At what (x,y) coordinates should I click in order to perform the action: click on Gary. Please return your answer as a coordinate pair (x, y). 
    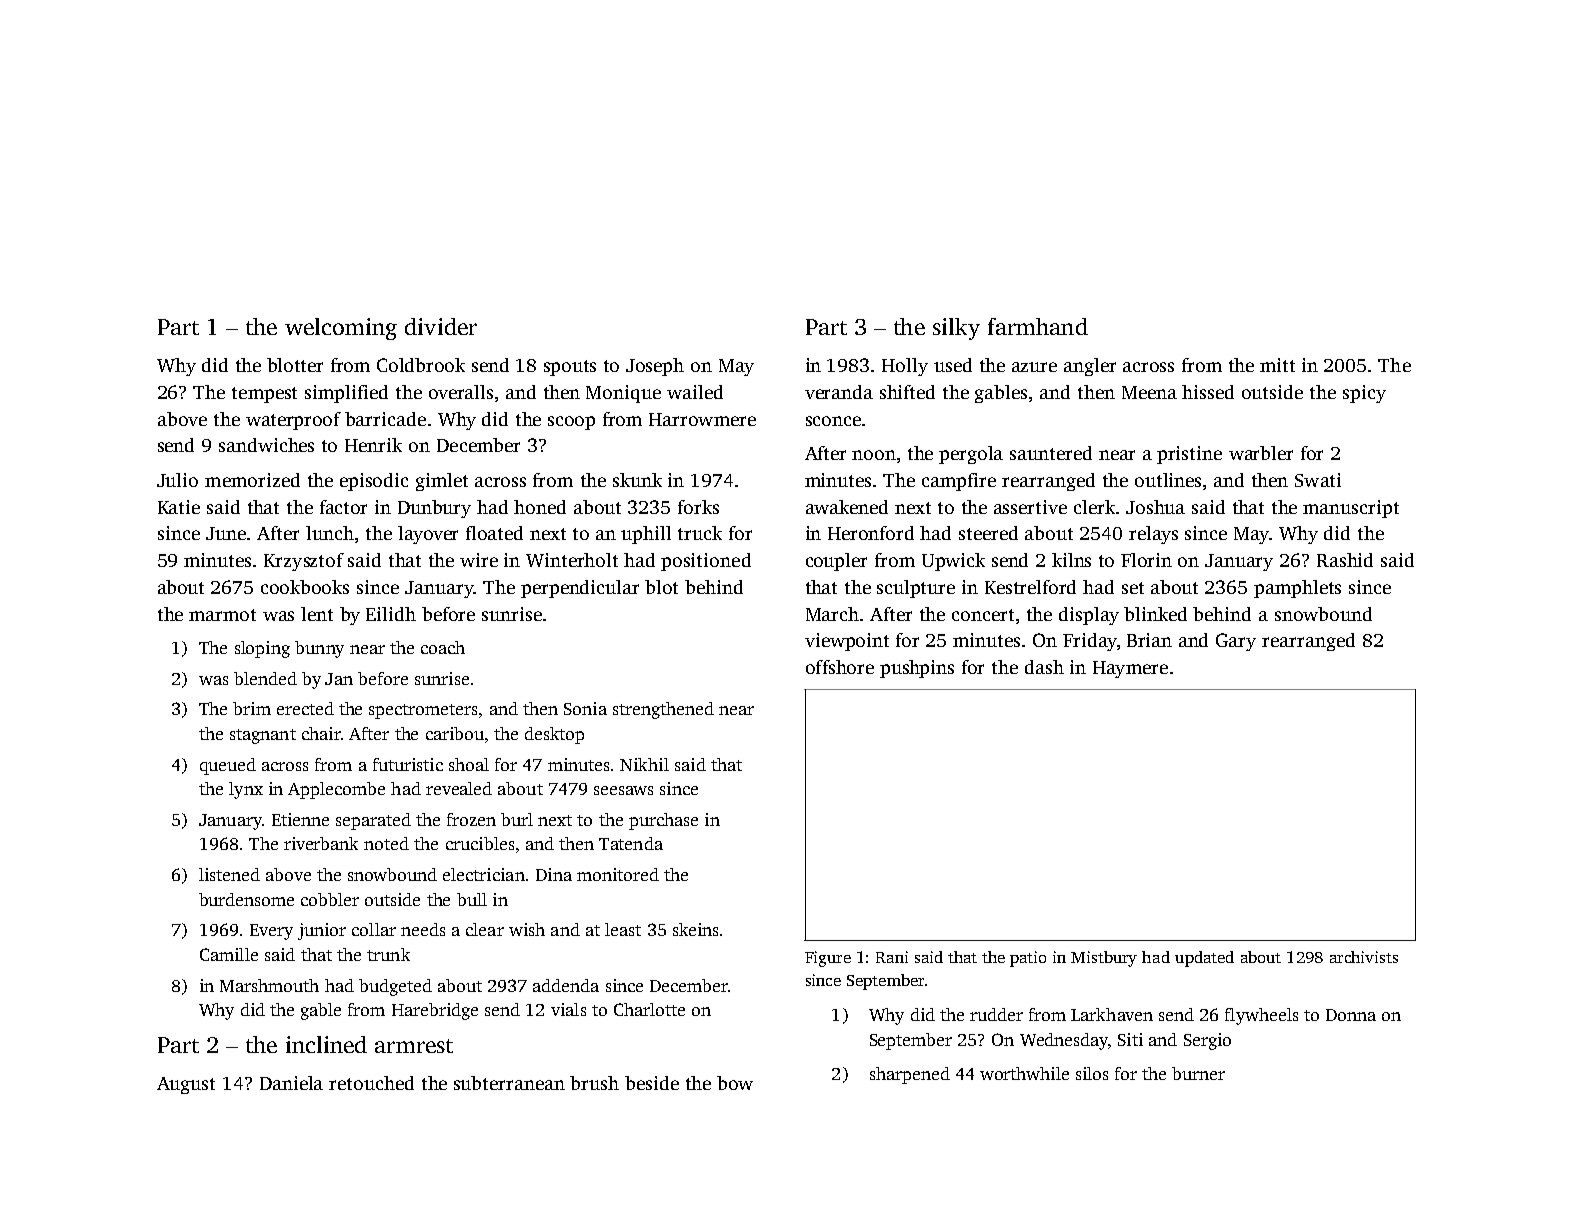
    Looking at the image, I should click on (1236, 642).
